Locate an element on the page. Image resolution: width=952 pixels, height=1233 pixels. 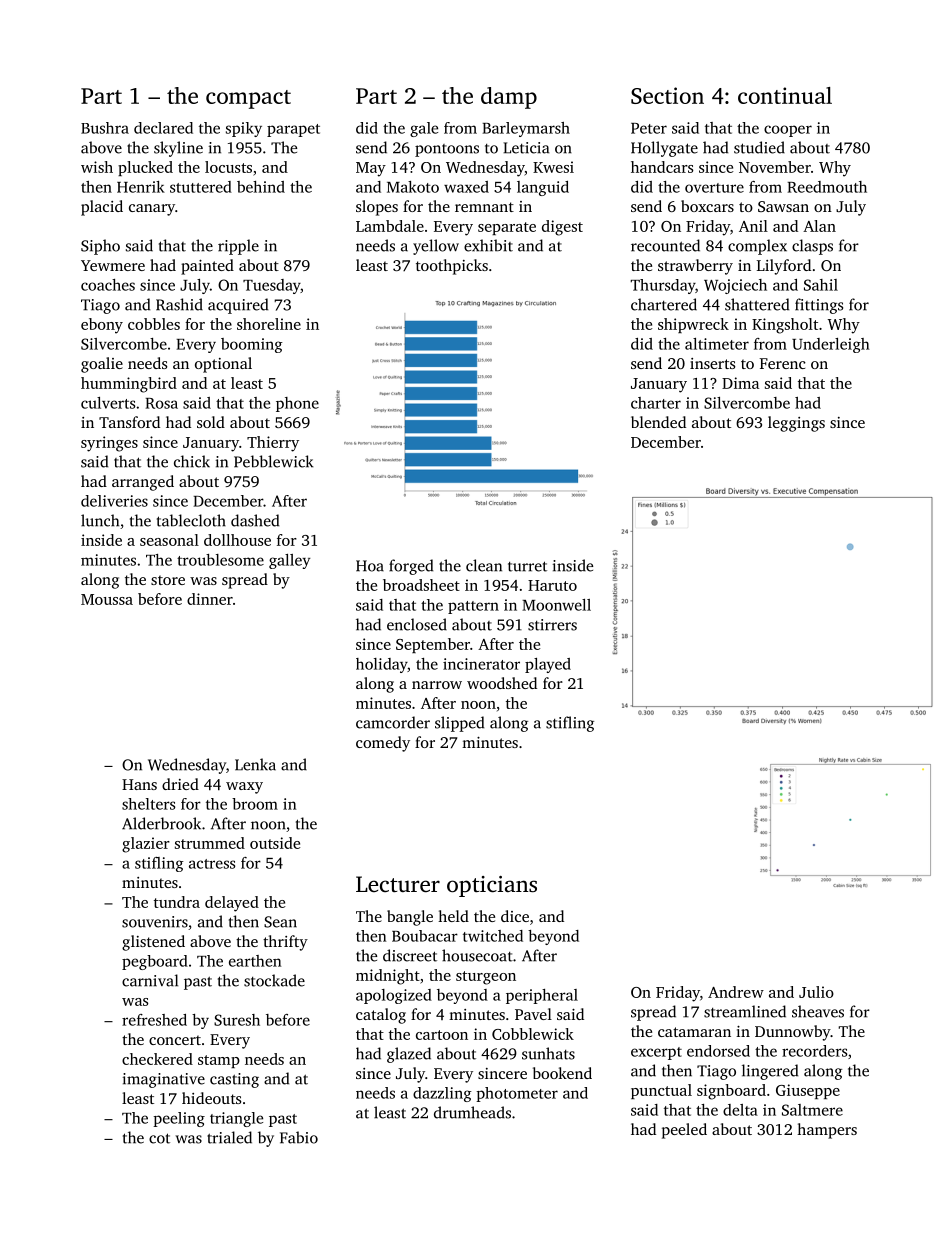
leggings is located at coordinates (796, 424).
